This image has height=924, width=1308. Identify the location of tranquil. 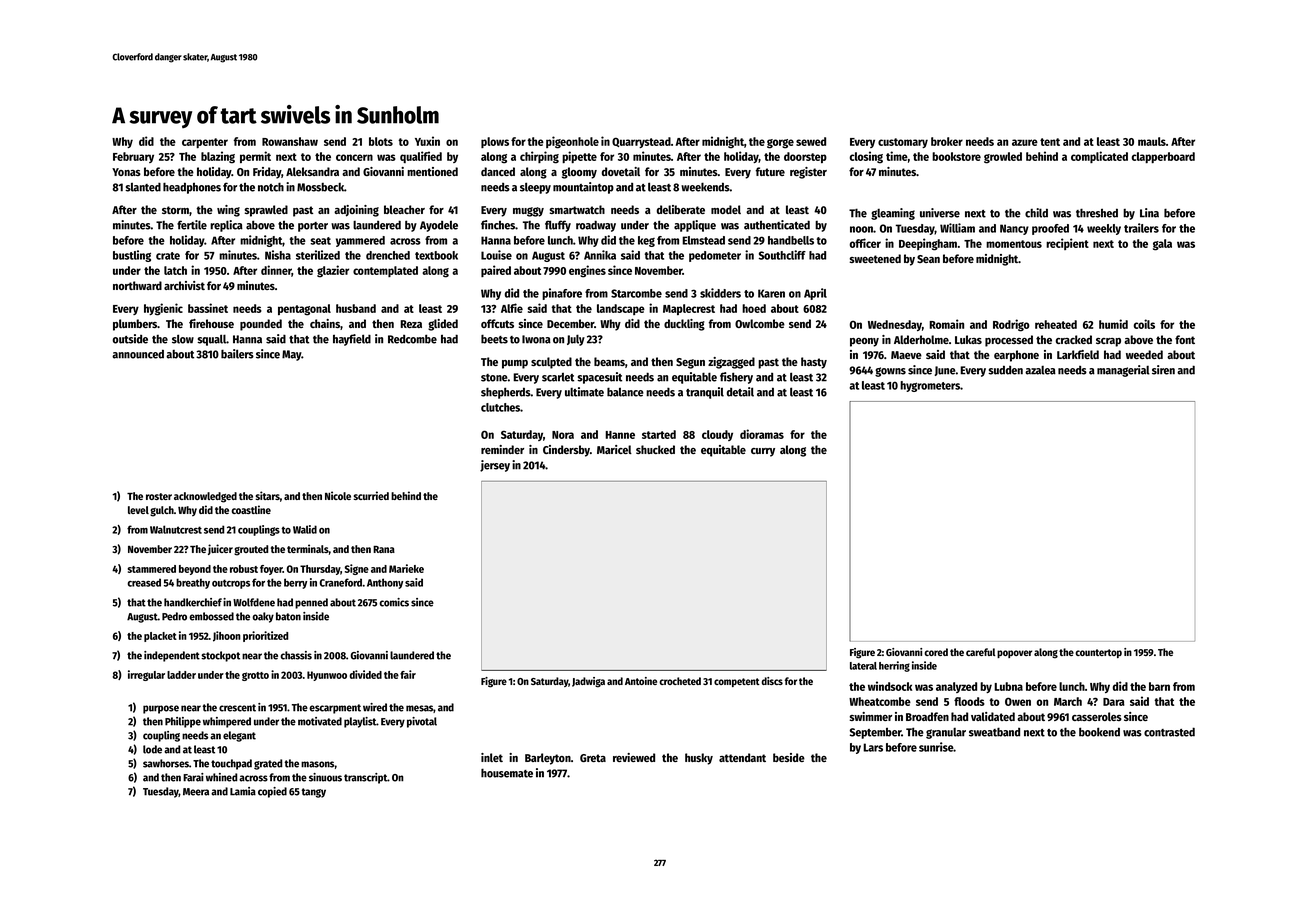
(705, 393).
